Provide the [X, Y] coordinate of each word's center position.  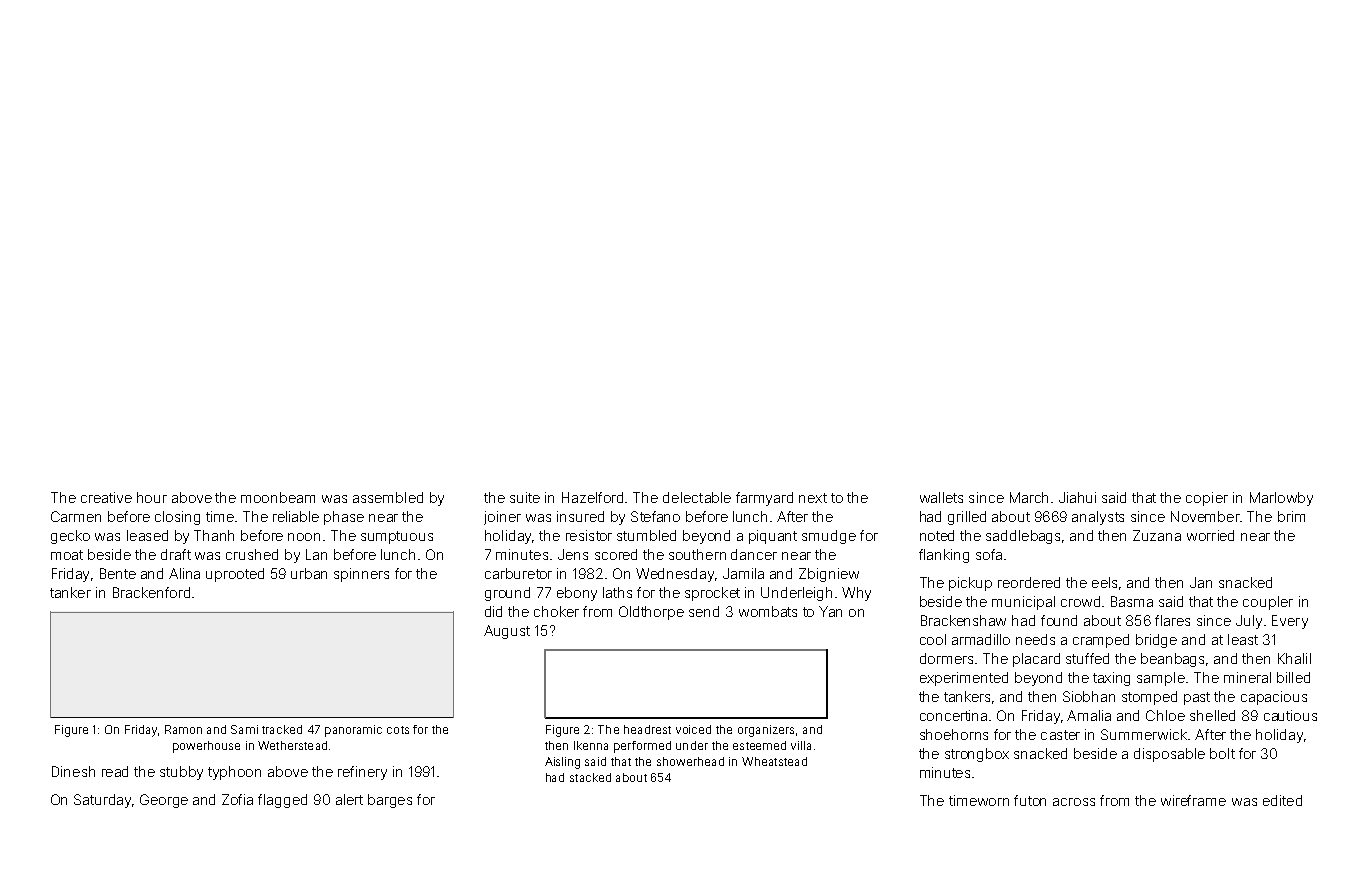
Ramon [183, 729]
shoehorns [954, 734]
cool [933, 639]
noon [304, 537]
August [507, 632]
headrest [647, 729]
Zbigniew [829, 575]
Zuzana [1157, 535]
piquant [773, 537]
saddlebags [1023, 537]
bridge [1156, 641]
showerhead [690, 761]
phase [344, 518]
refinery [362, 773]
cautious [1290, 715]
